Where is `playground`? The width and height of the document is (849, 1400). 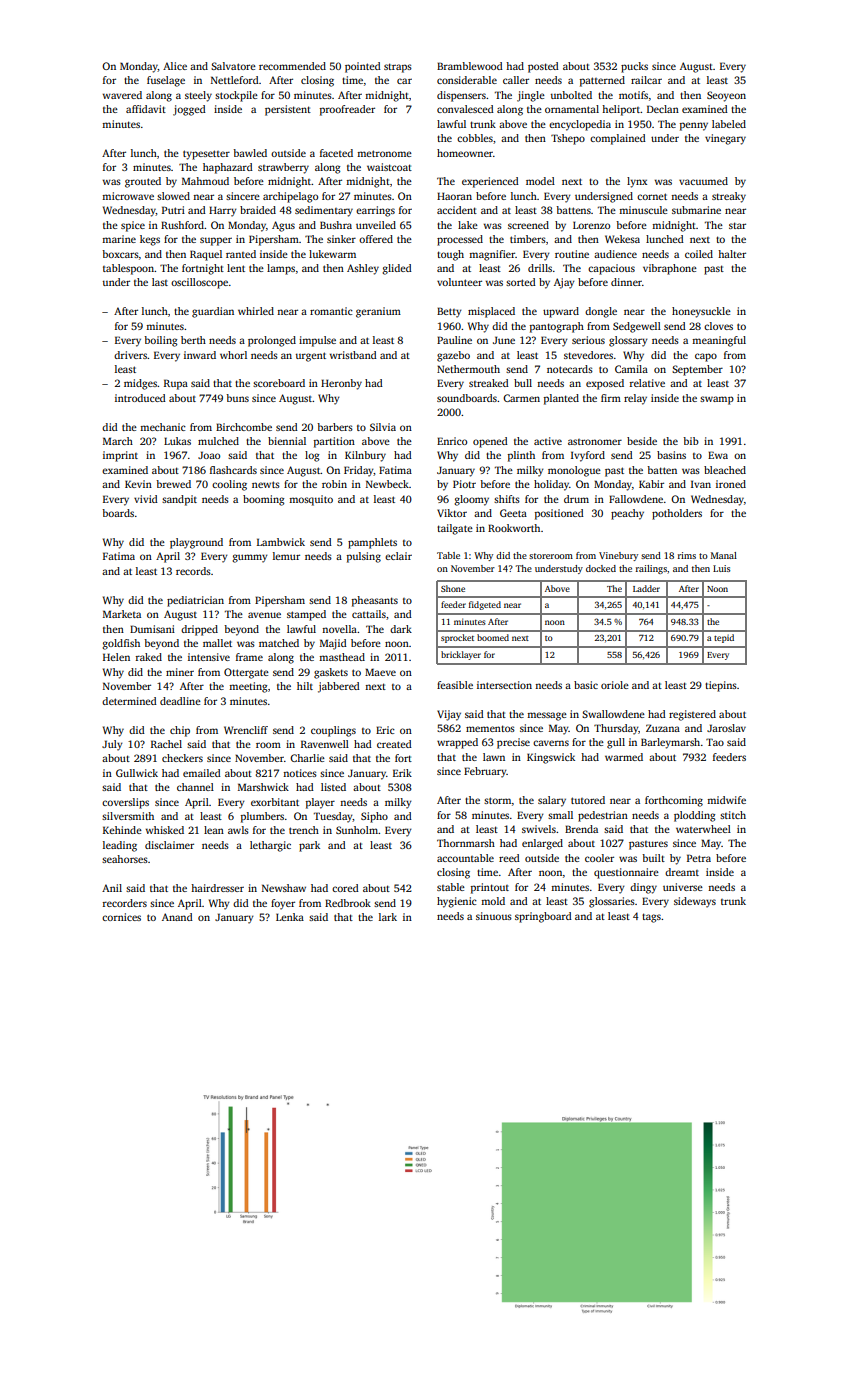
playground is located at coordinates (196, 543).
